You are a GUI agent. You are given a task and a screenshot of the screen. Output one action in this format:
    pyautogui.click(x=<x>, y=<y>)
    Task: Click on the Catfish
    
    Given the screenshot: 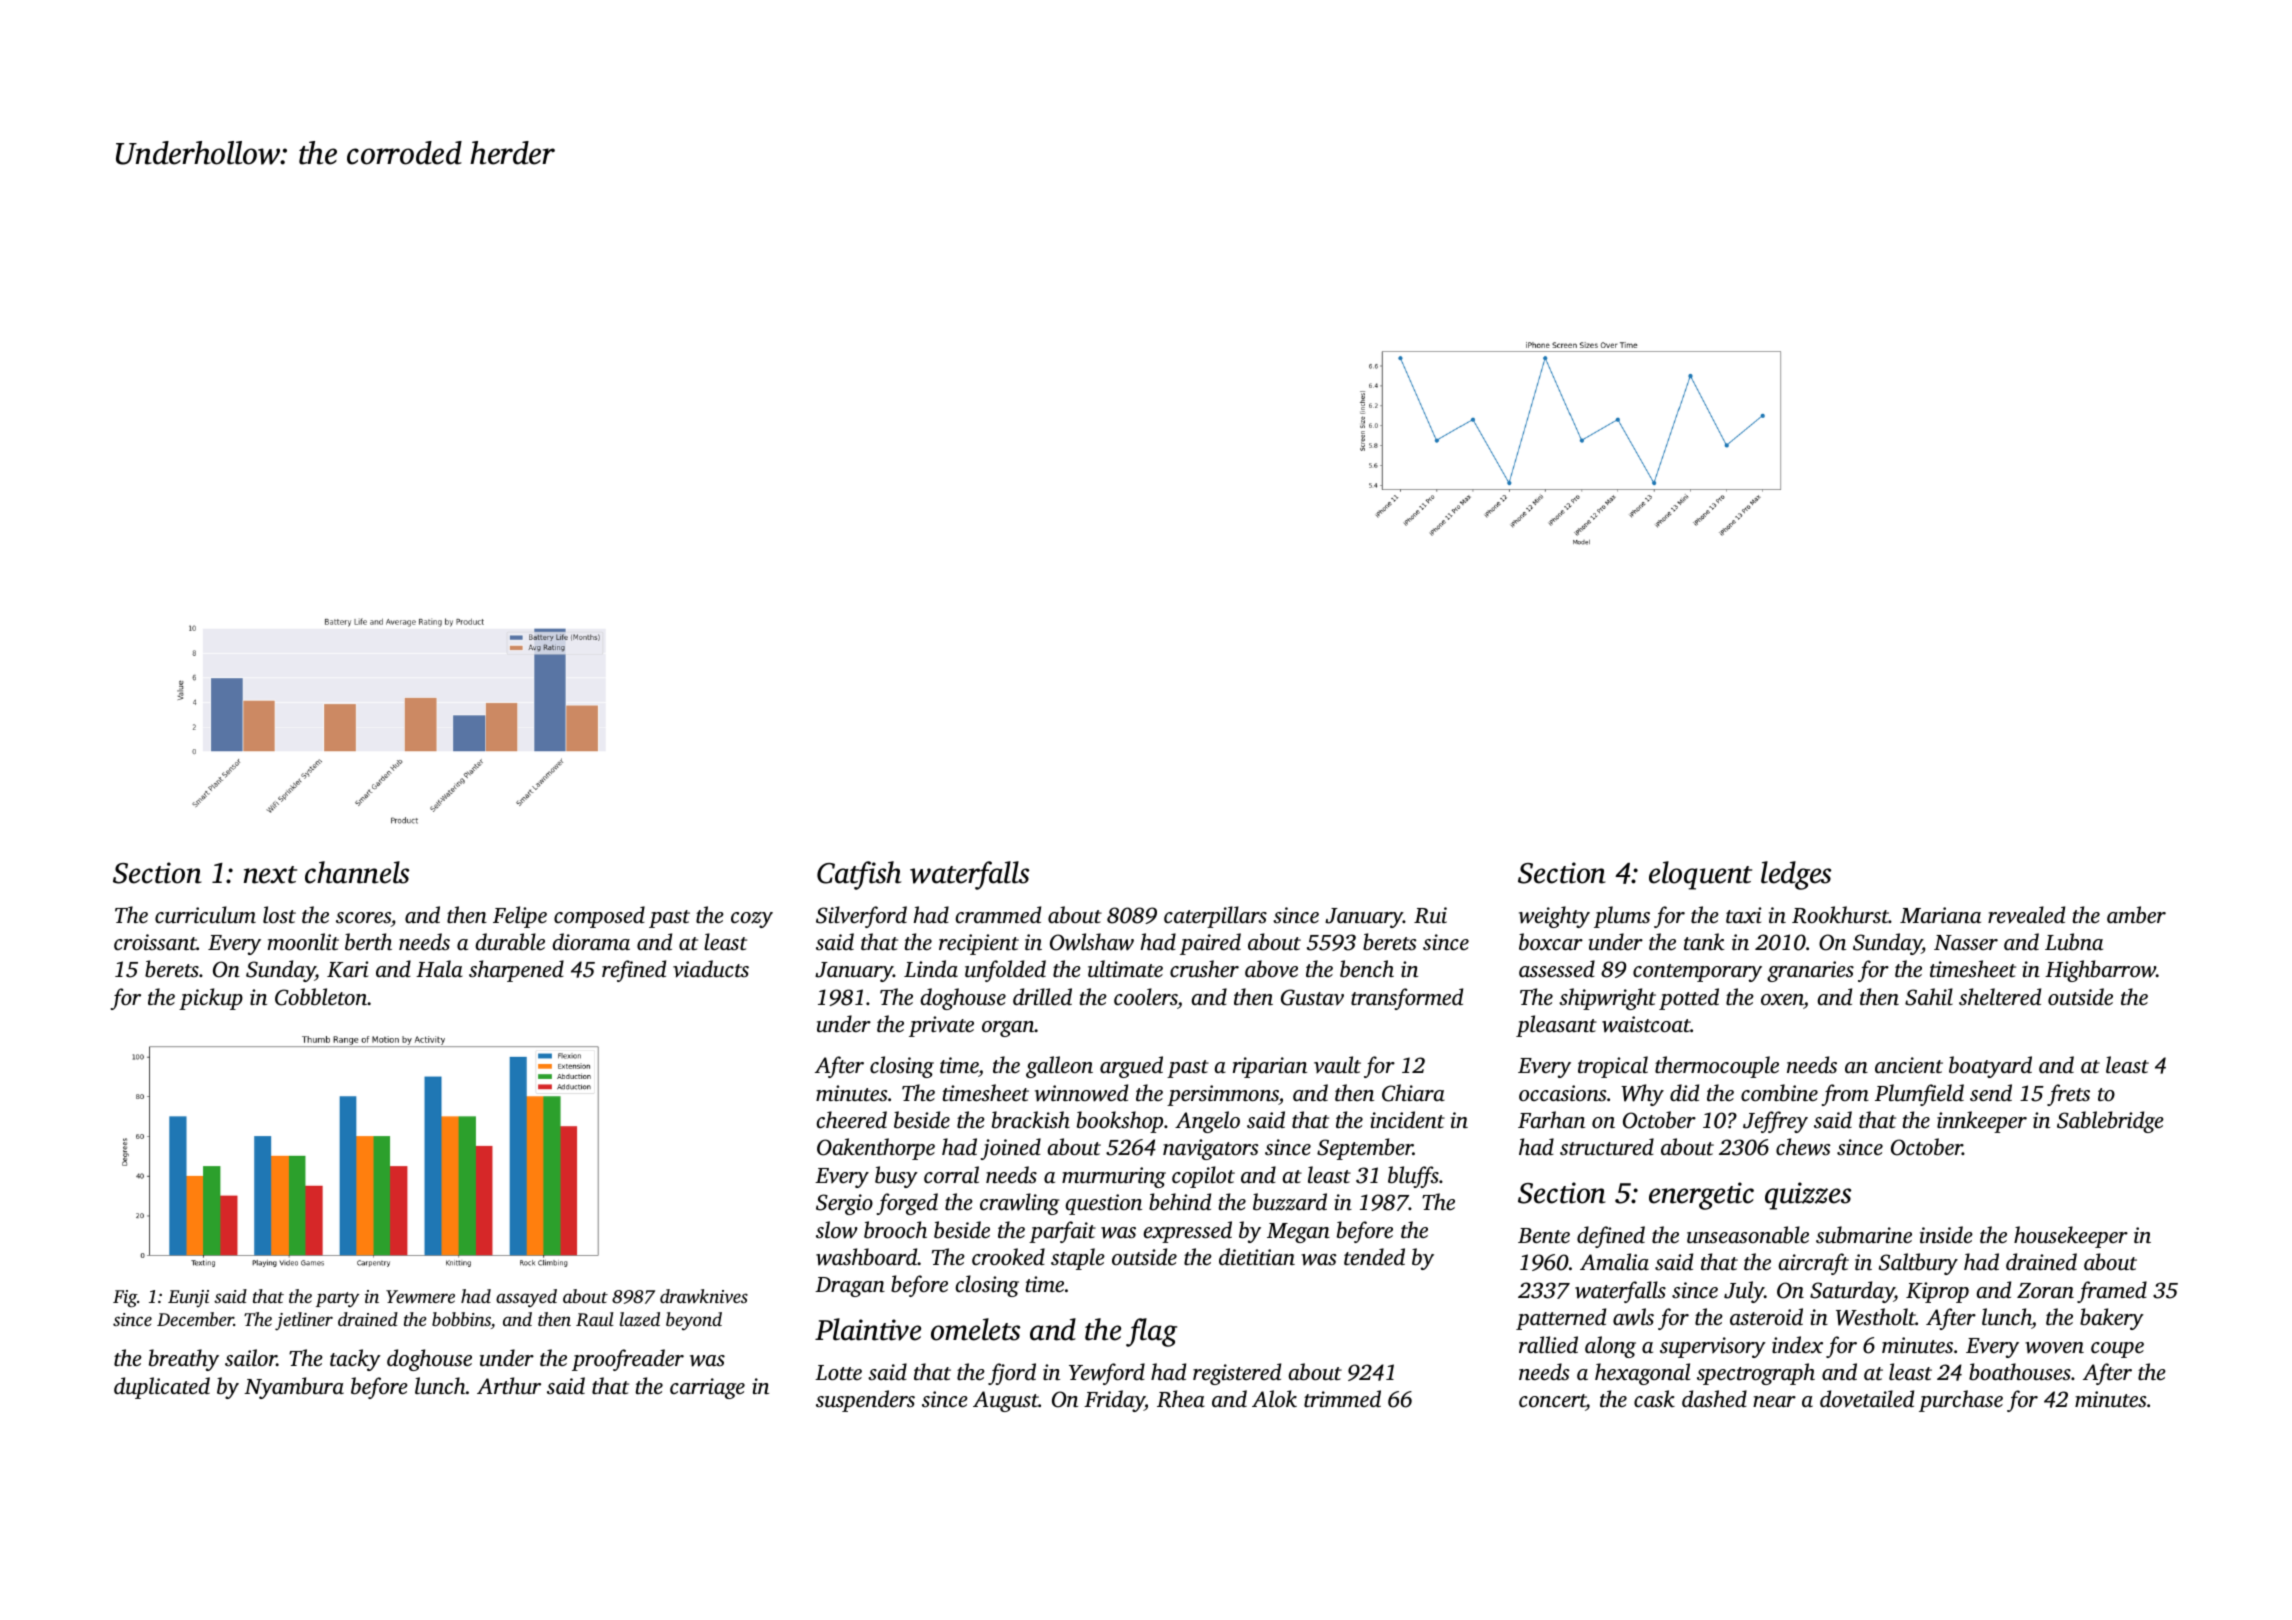 What is the action you would take?
    pyautogui.click(x=859, y=875)
